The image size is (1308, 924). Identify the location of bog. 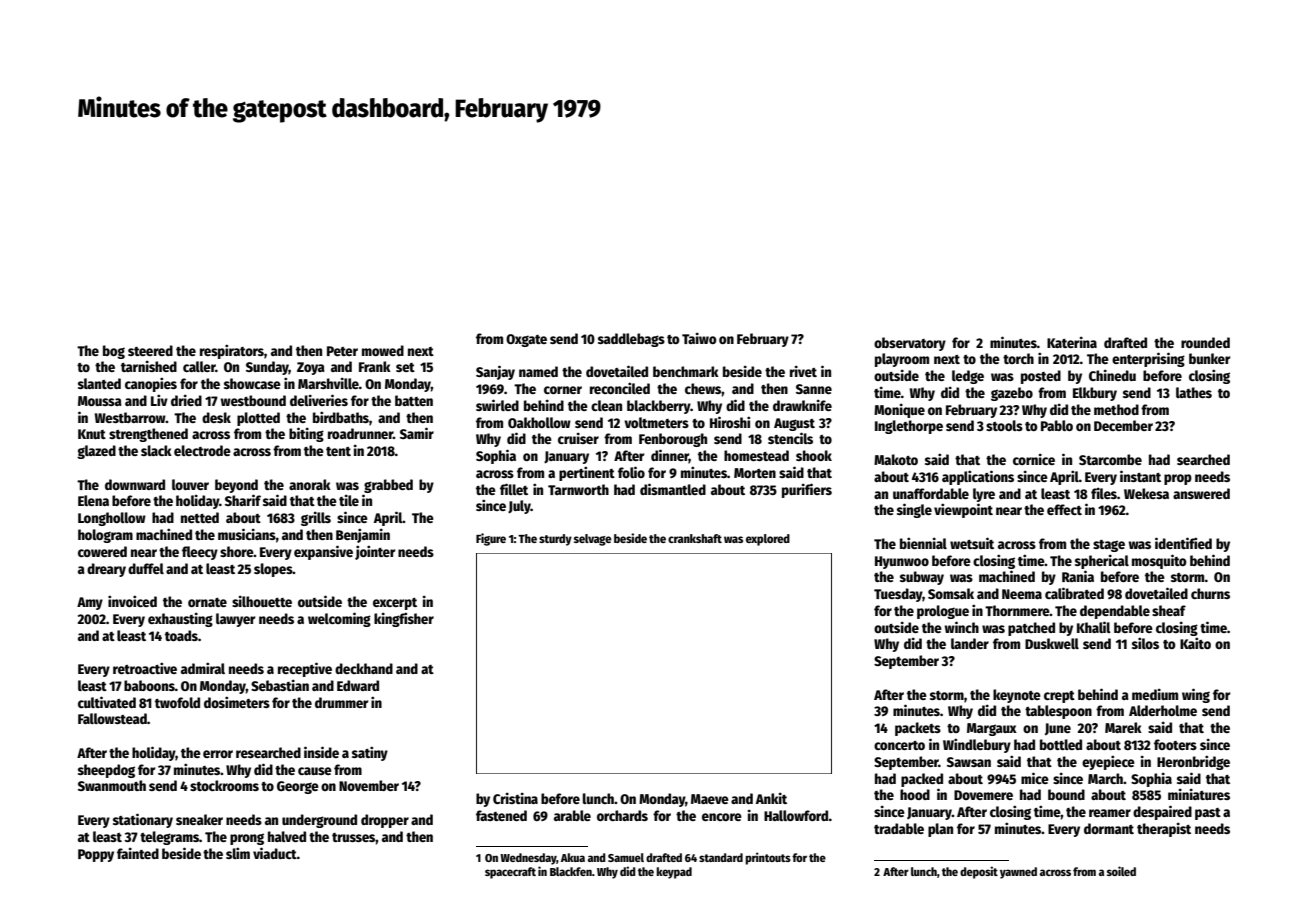
(114, 352).
